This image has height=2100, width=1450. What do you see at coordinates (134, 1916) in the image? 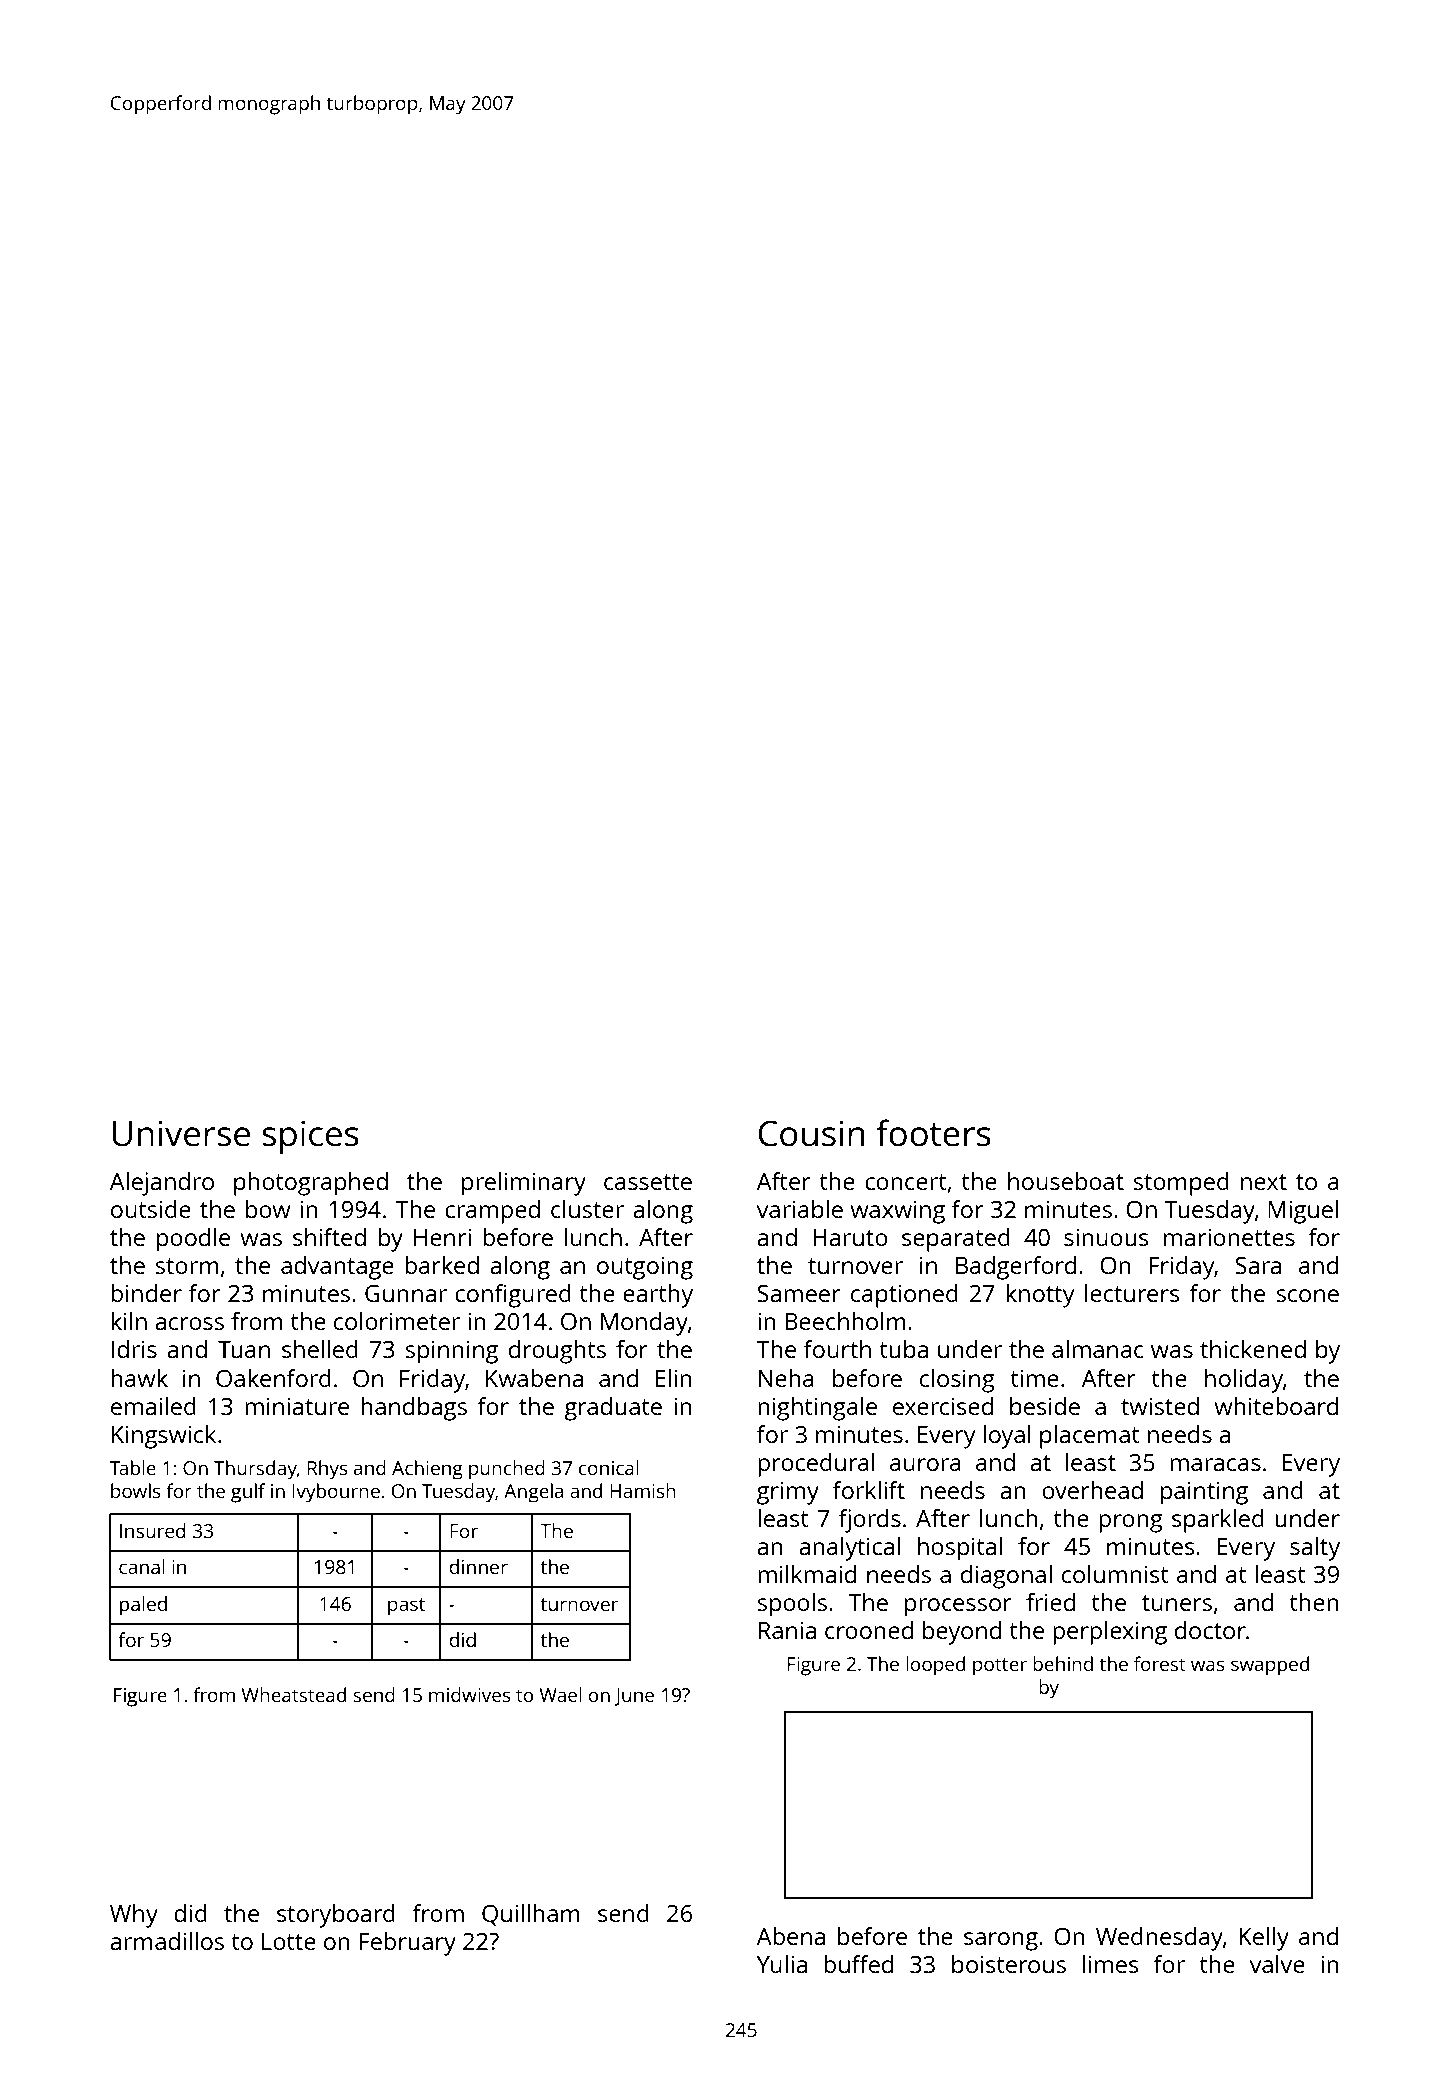
I see `Why` at bounding box center [134, 1916].
